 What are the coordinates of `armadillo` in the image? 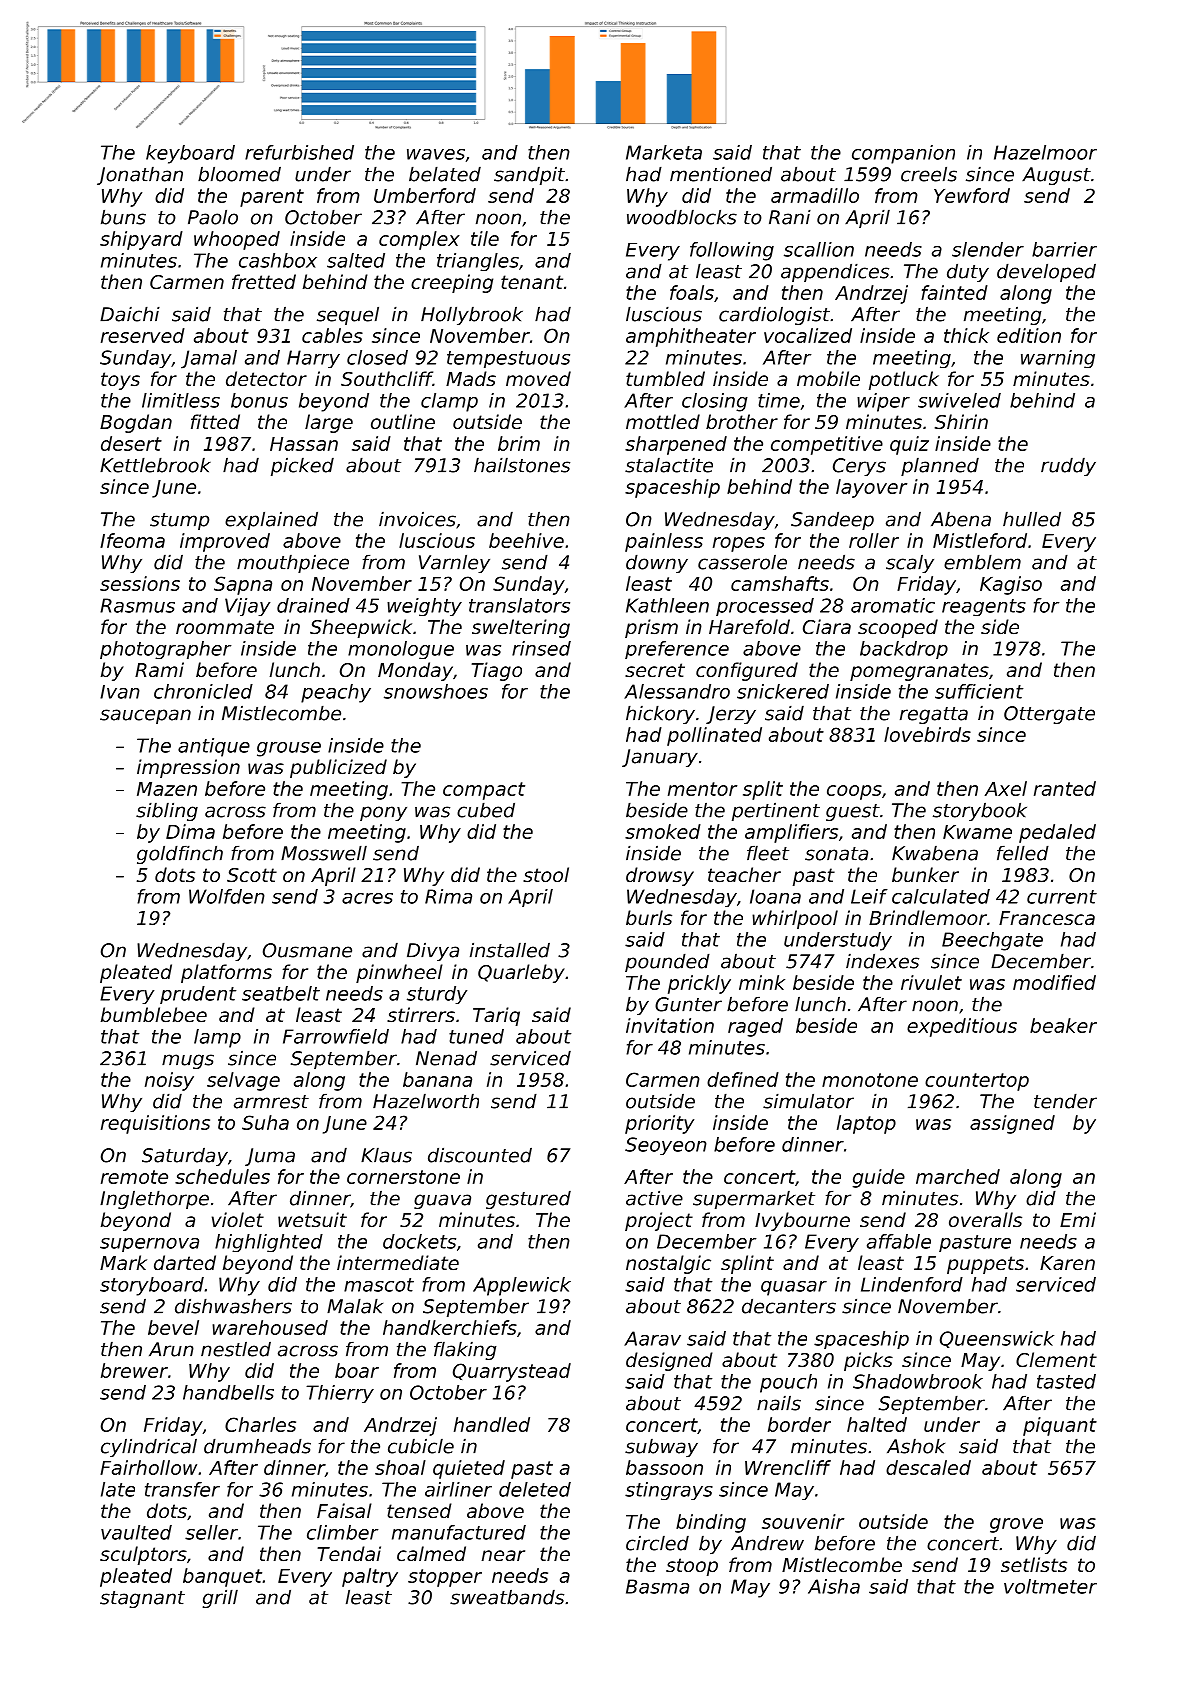 It's located at (815, 195).
